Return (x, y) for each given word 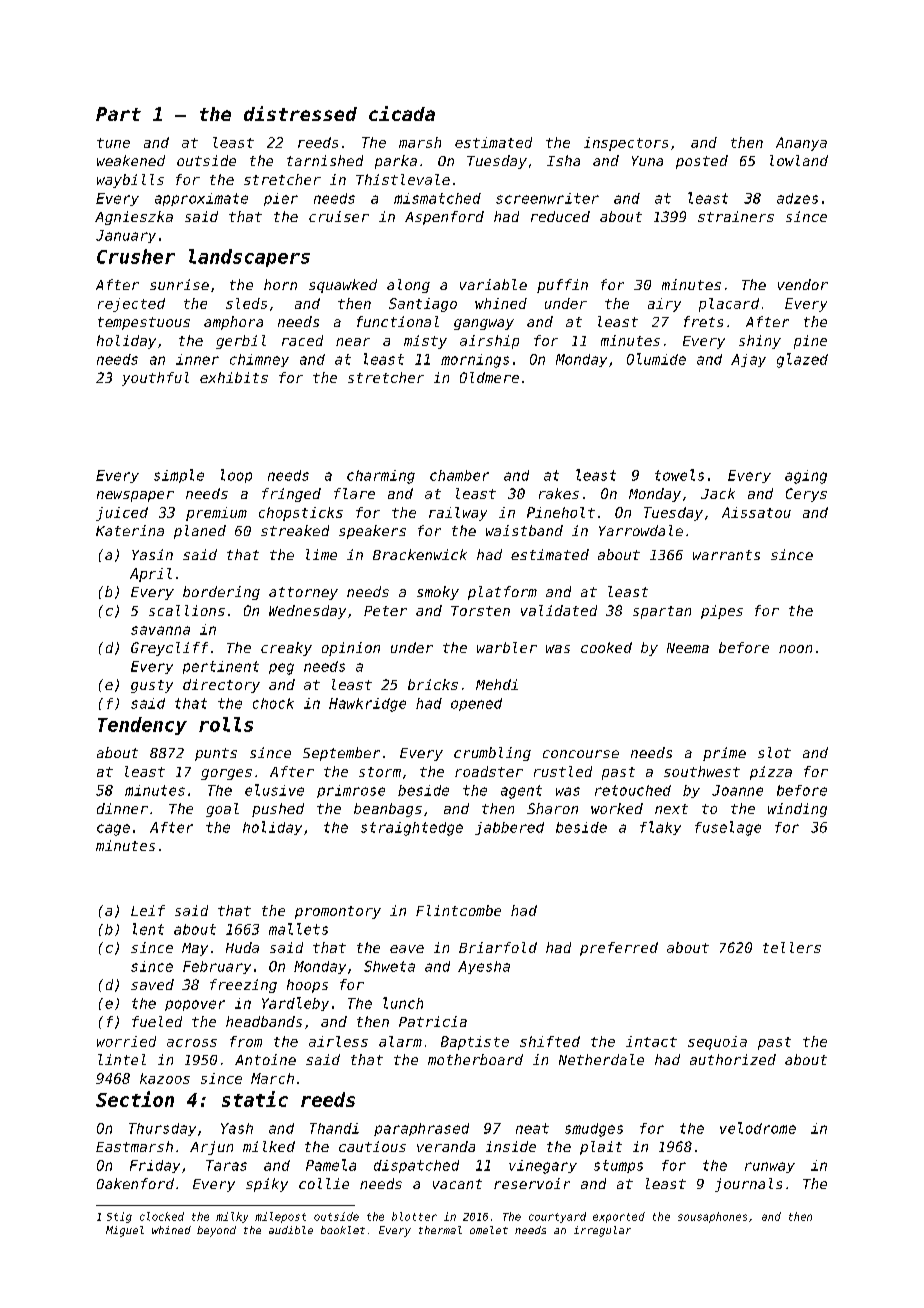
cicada (402, 113)
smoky (438, 593)
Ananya (801, 144)
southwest (702, 771)
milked (269, 1146)
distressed (300, 113)
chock (273, 703)
